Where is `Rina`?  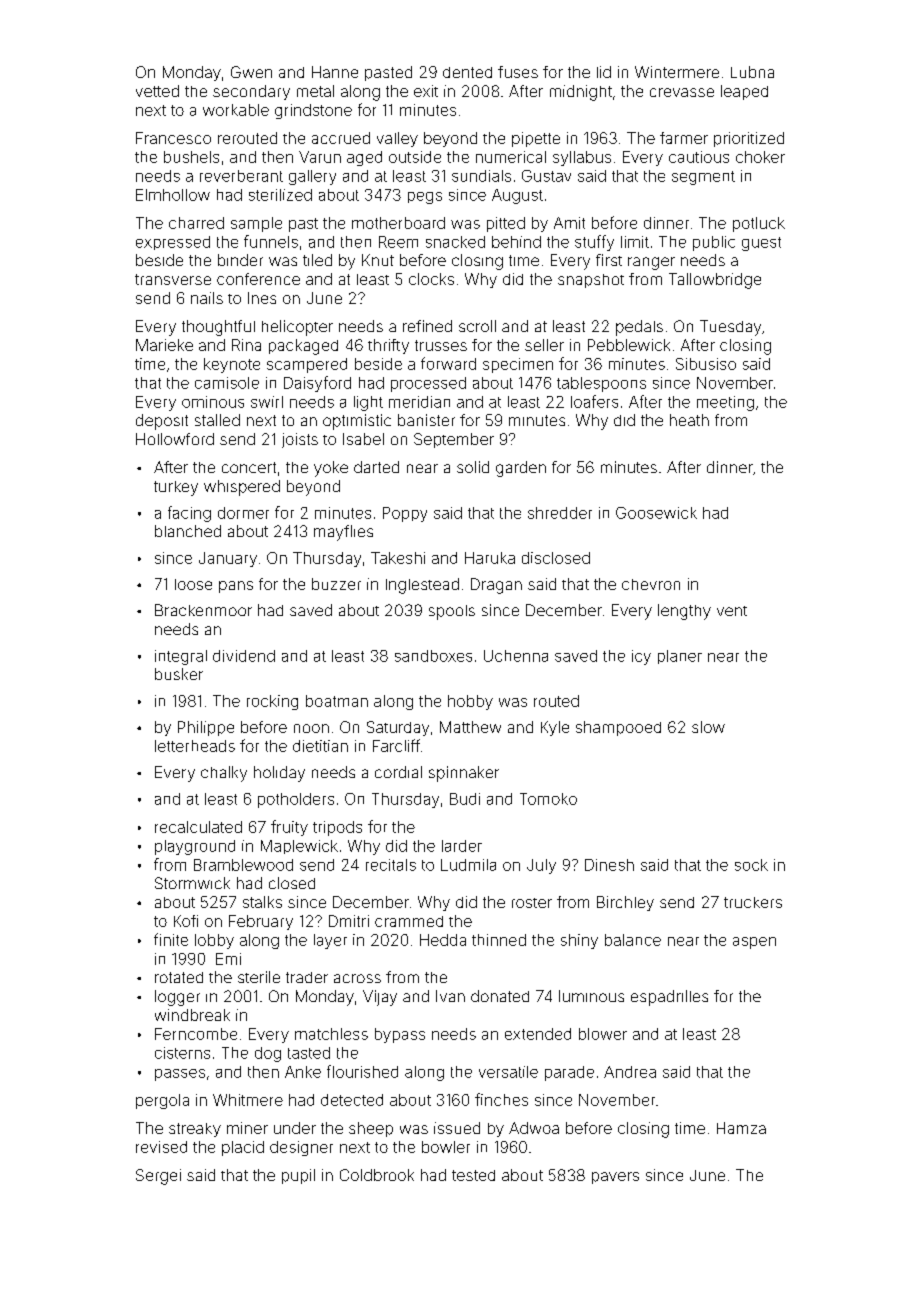 Rina is located at coordinates (246, 345).
